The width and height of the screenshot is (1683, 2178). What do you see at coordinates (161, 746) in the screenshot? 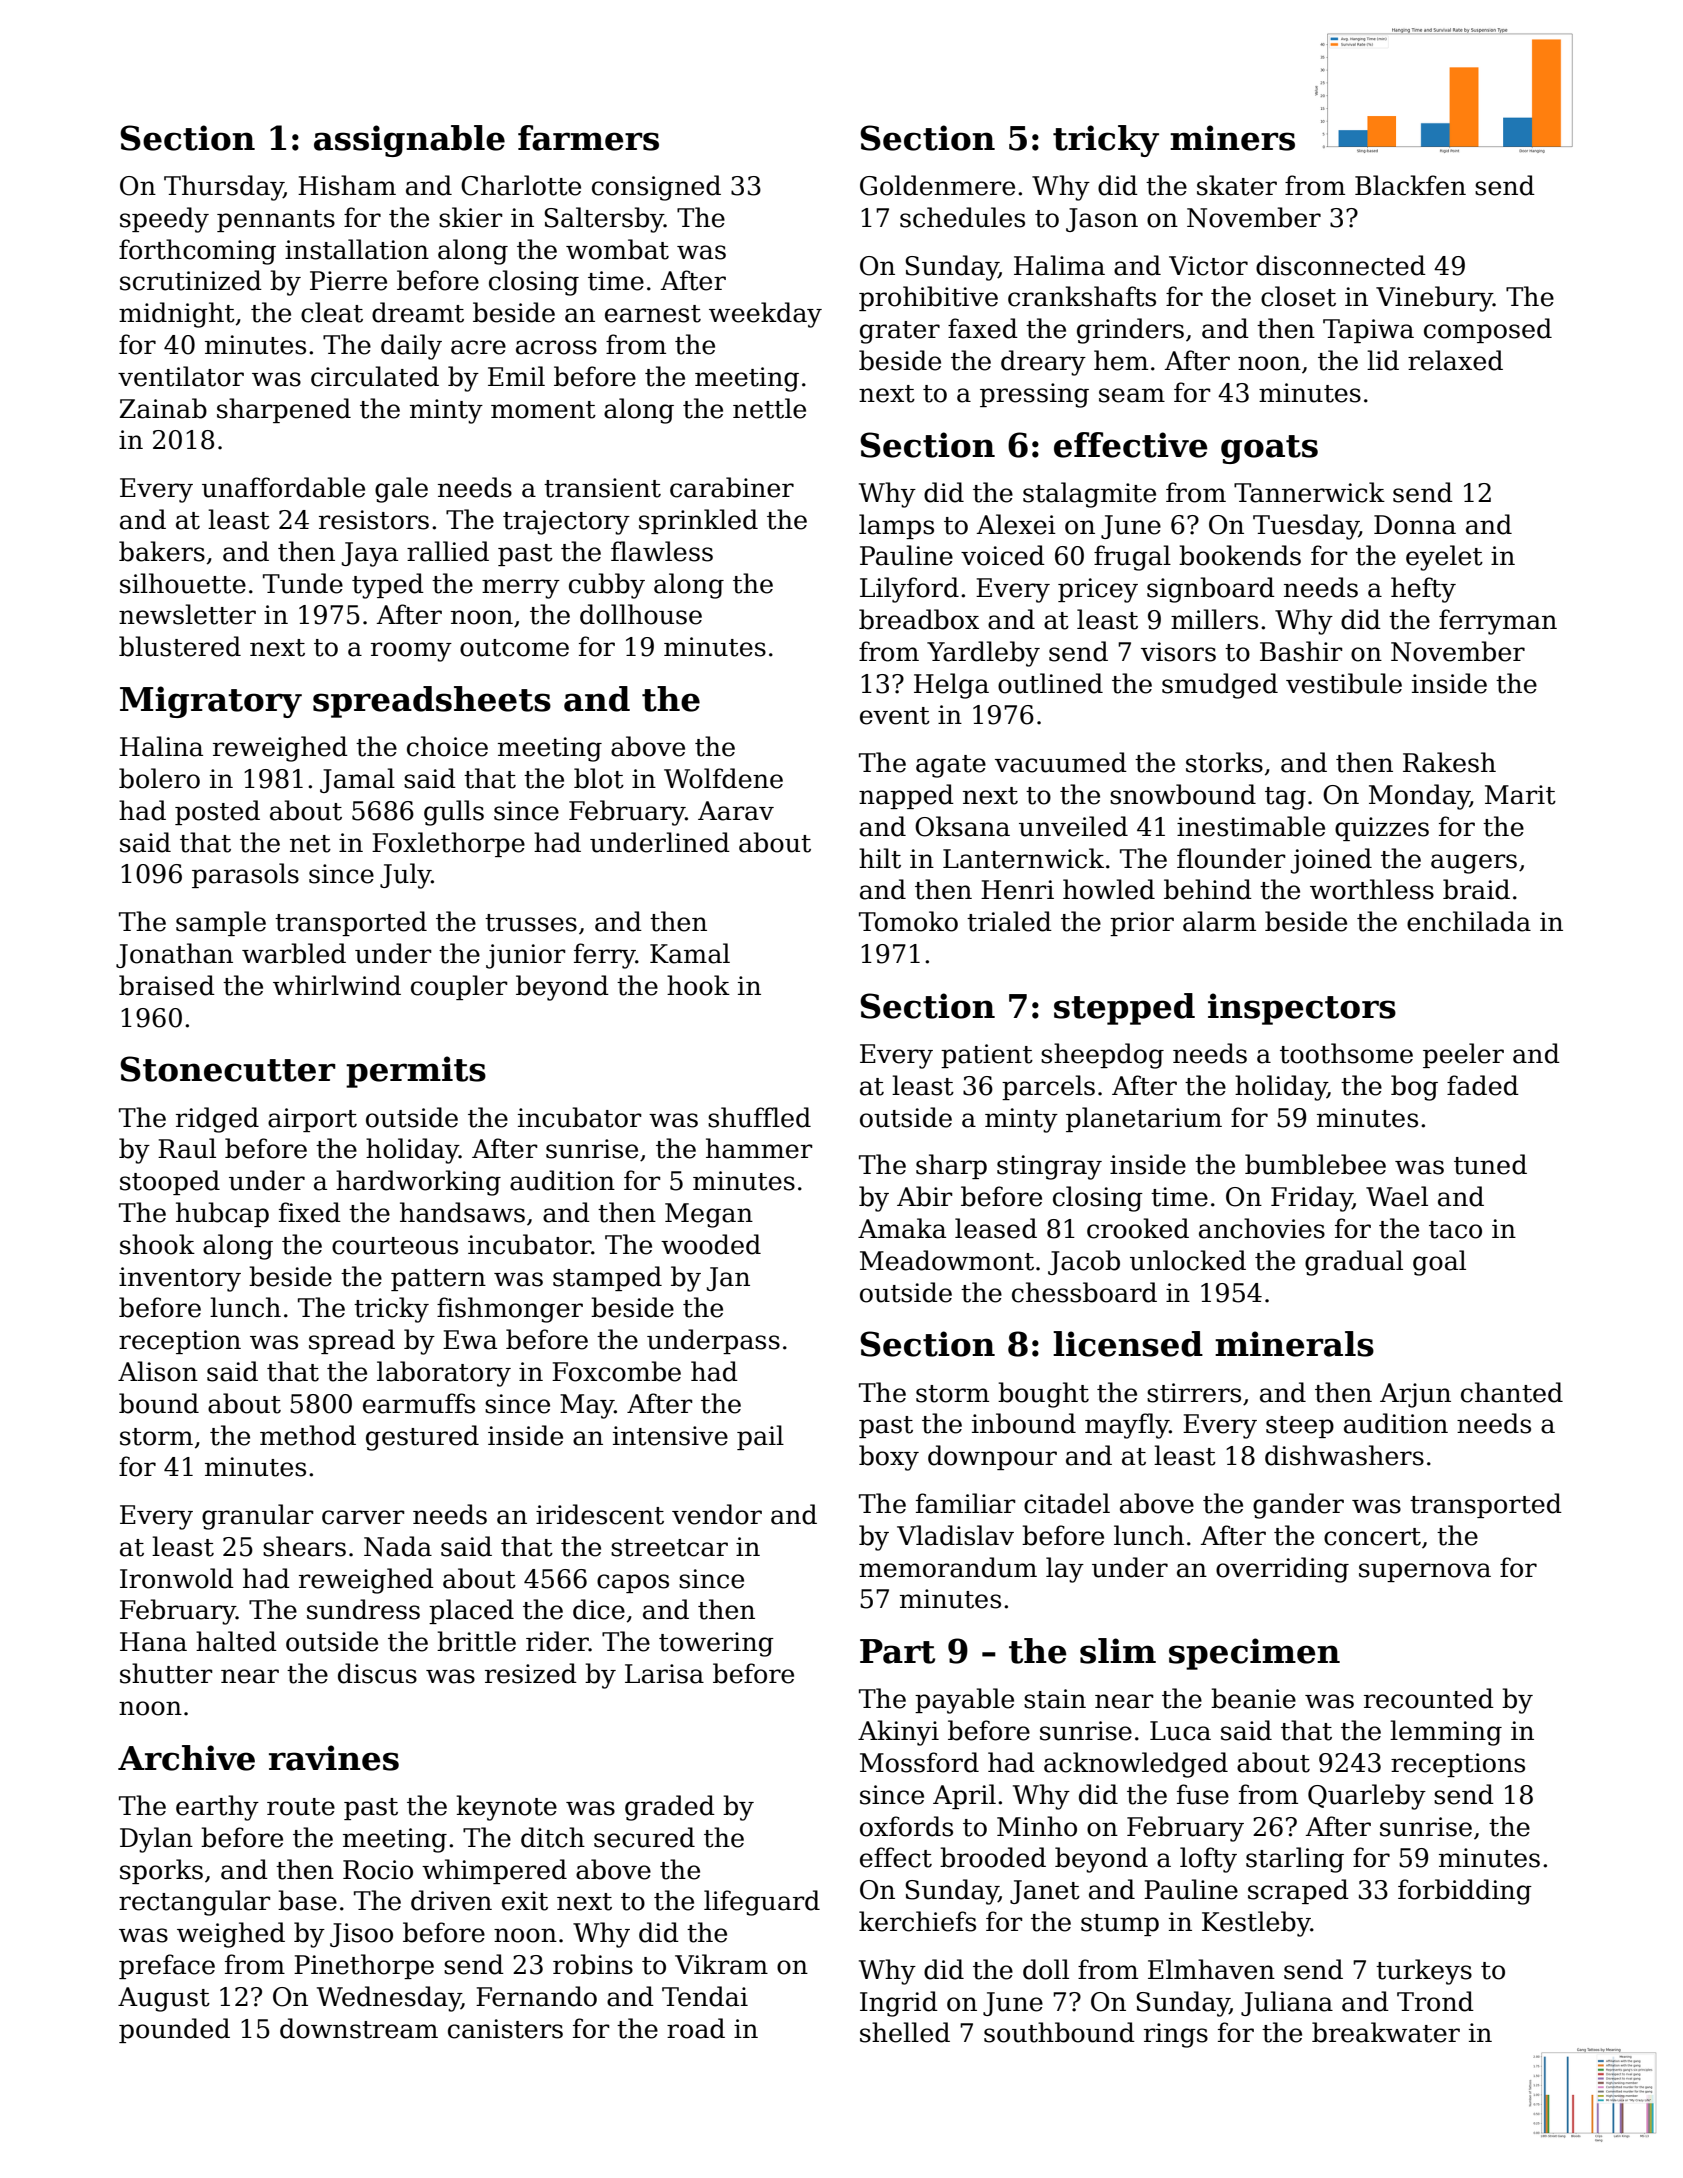
I see `Halina` at bounding box center [161, 746].
